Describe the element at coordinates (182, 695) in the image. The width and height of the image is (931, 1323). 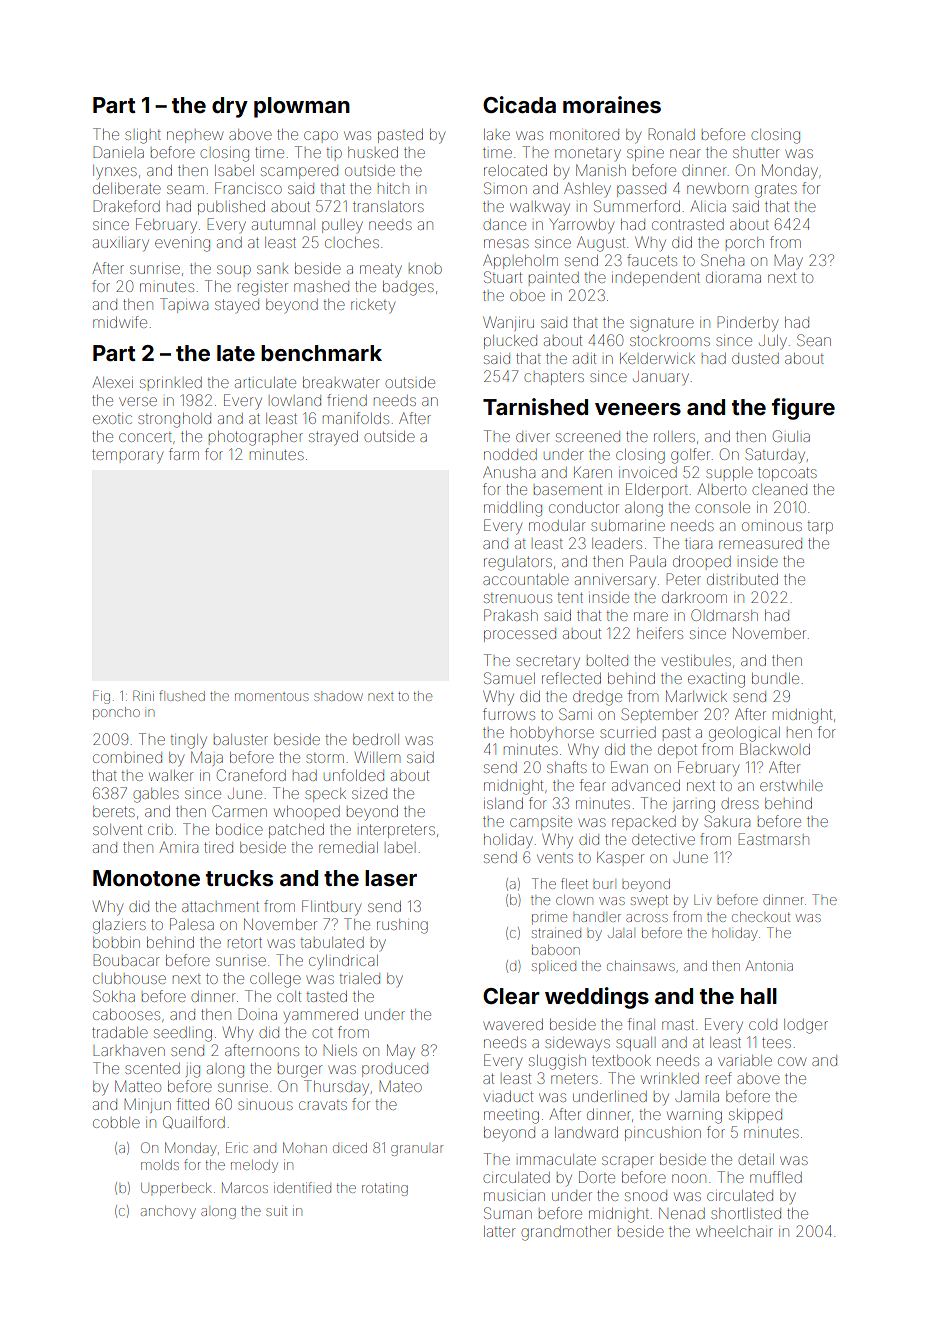
I see `flushed` at that location.
